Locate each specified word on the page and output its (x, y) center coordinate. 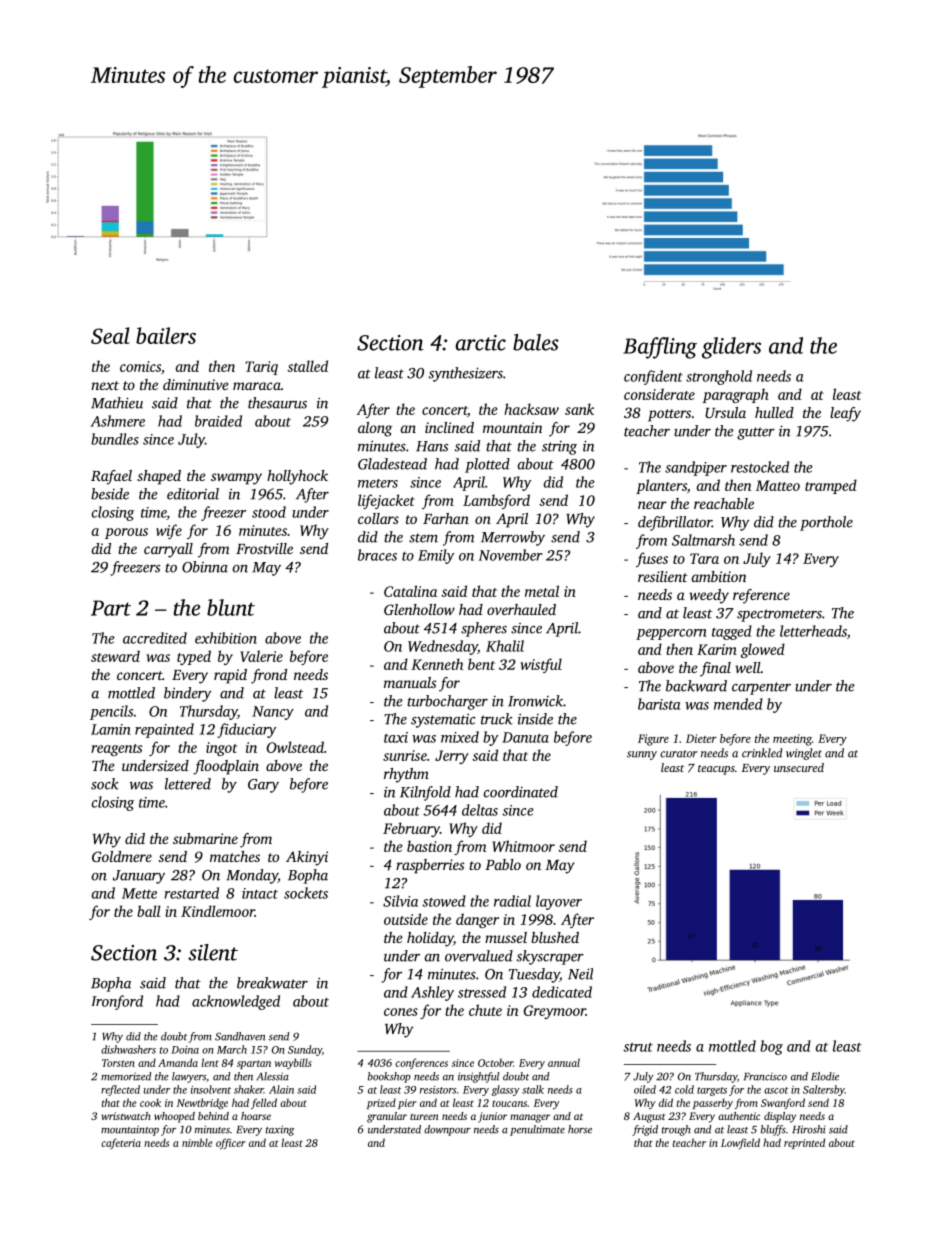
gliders (731, 348)
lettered (188, 784)
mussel (506, 937)
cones (401, 1012)
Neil (580, 974)
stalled (307, 366)
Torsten (118, 1063)
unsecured (799, 767)
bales (536, 342)
